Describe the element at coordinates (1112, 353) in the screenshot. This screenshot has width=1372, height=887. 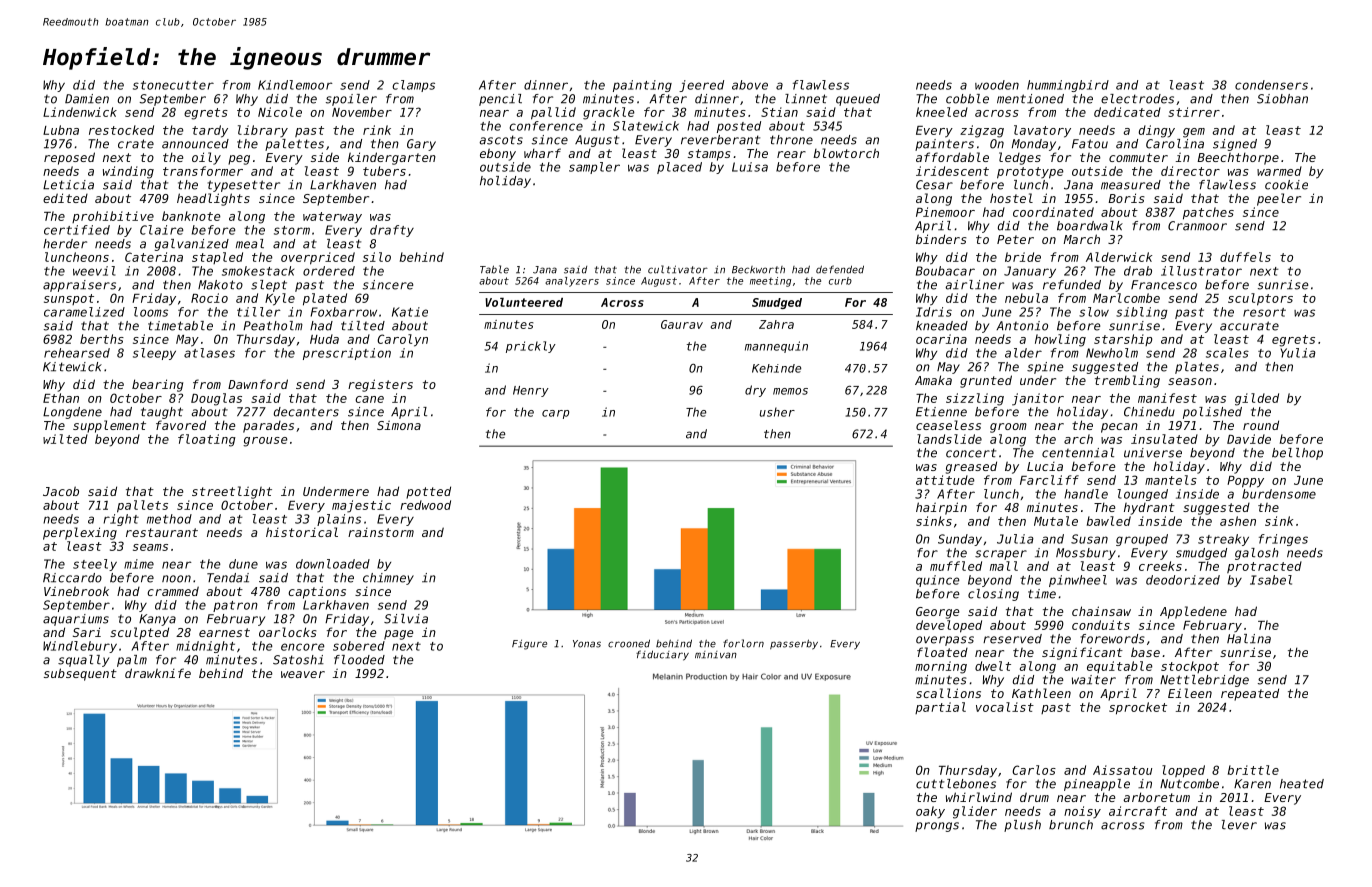
I see `Newholm` at that location.
